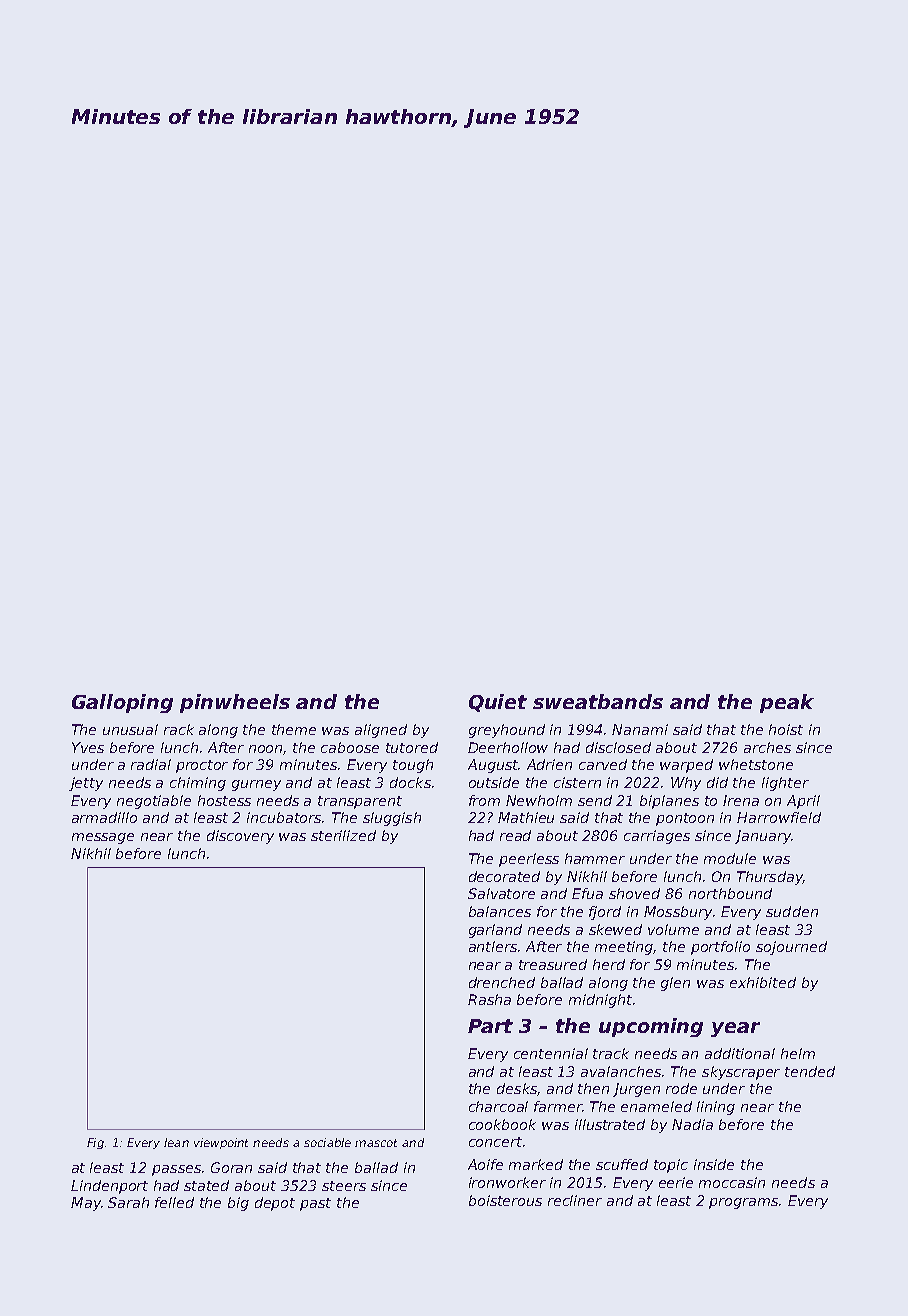 This screenshot has height=1316, width=908. What do you see at coordinates (770, 878) in the screenshot?
I see `Thursday` at bounding box center [770, 878].
